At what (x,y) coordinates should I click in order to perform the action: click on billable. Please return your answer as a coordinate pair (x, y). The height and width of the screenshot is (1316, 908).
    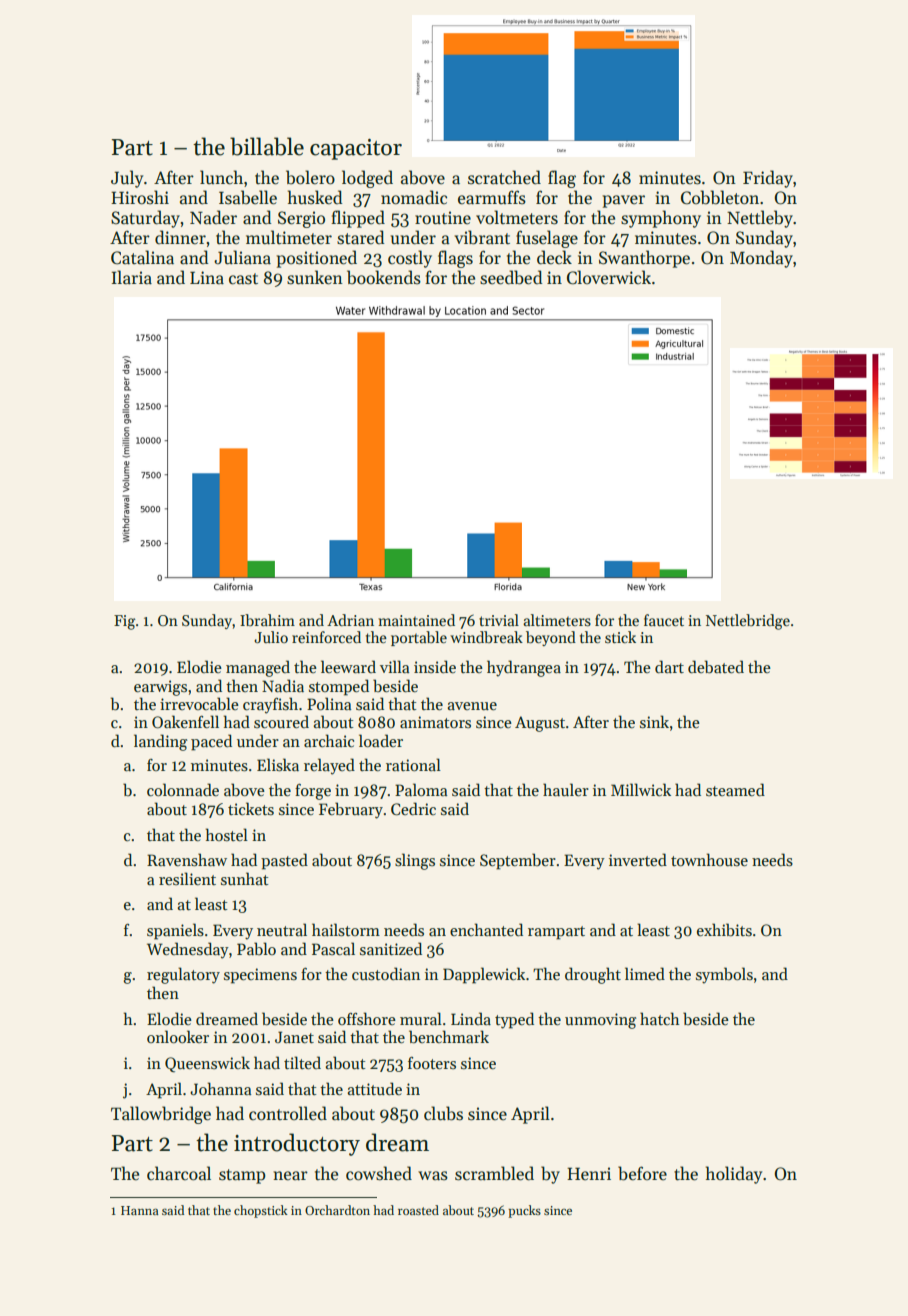
    Looking at the image, I should click on (267, 146).
